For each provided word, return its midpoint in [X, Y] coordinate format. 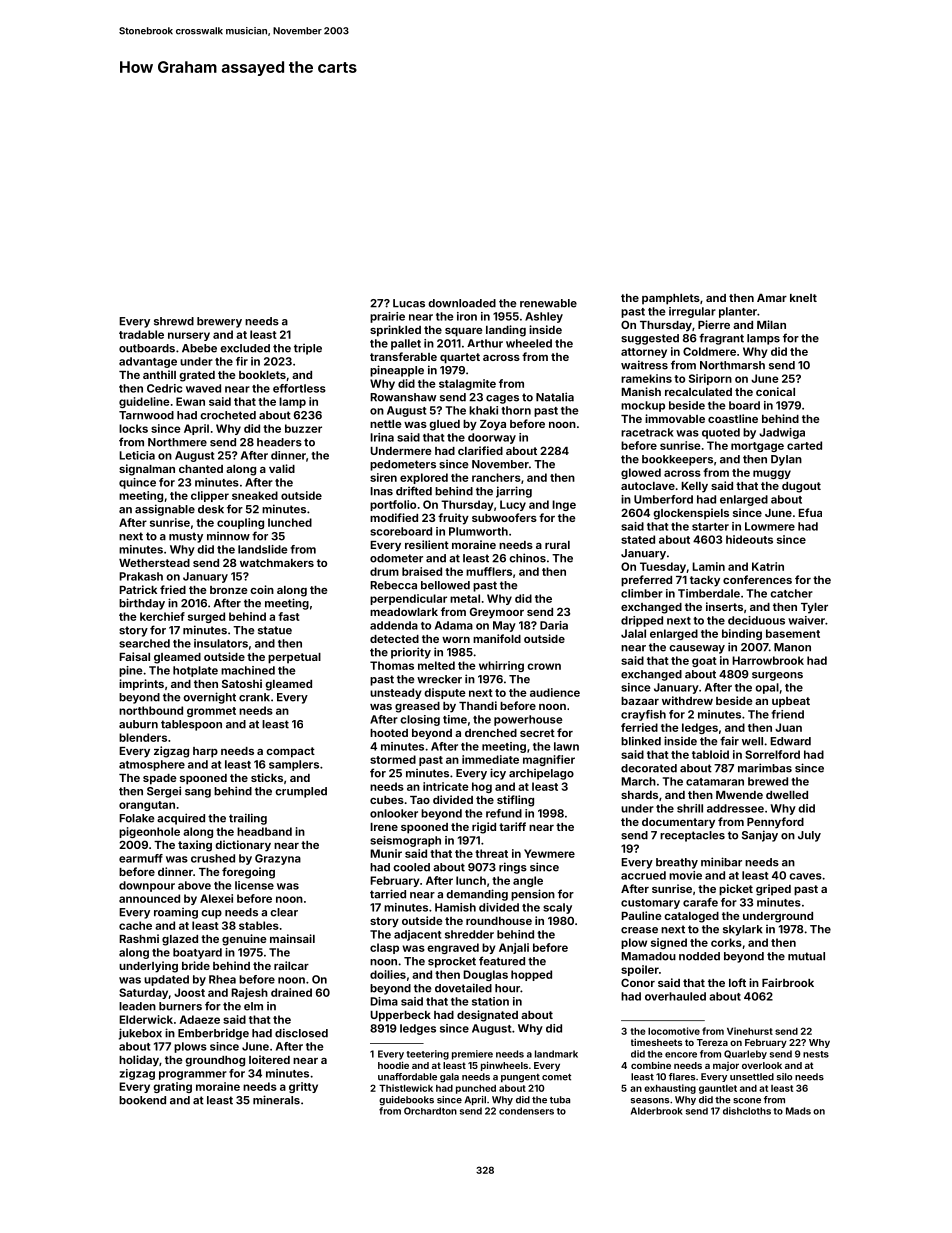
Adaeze [199, 1019]
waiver [806, 620]
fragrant [721, 339]
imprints [141, 685]
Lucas [409, 303]
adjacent [417, 935]
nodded [699, 956]
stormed [393, 759]
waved [203, 388]
